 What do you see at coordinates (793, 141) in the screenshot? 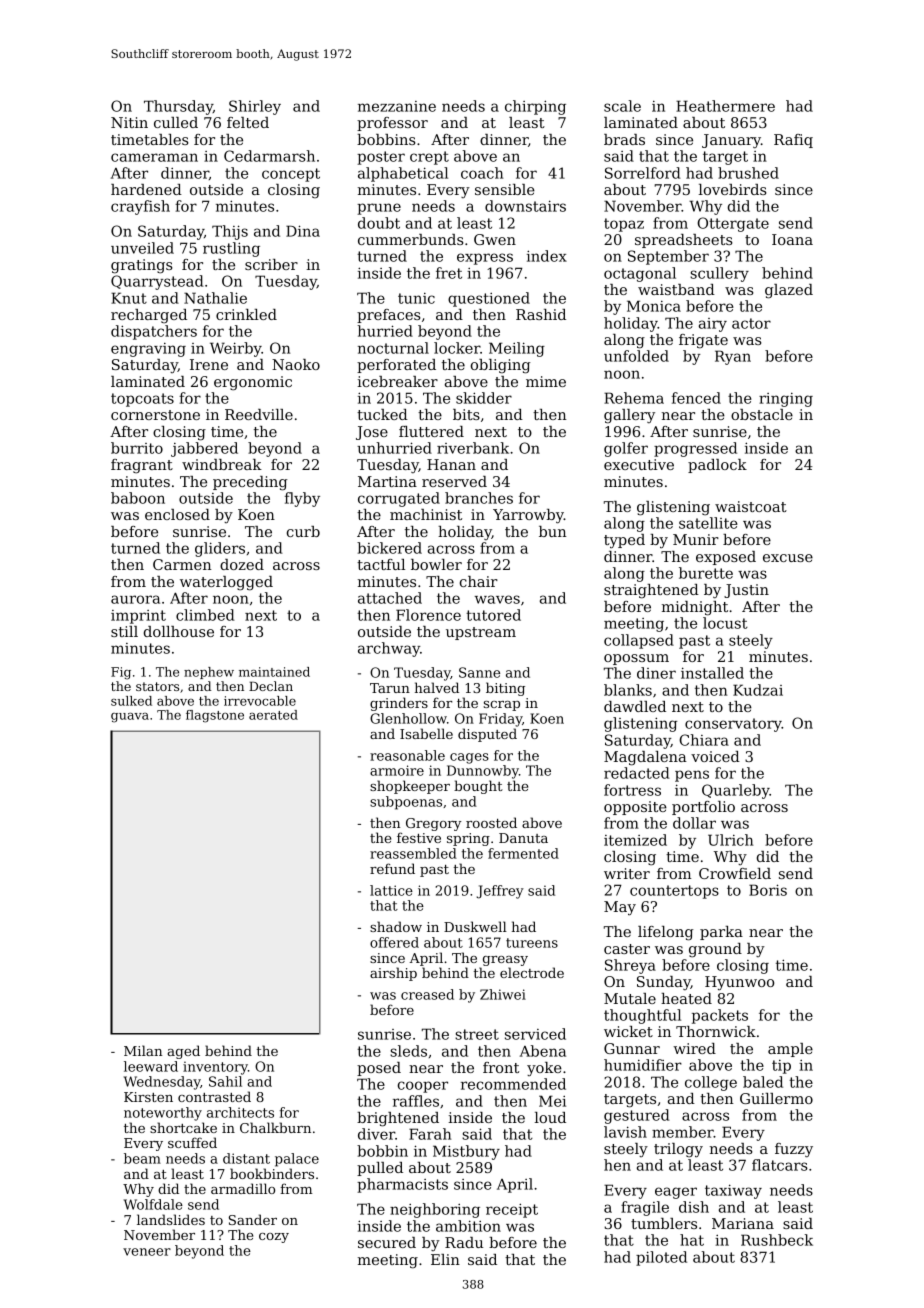
I see `Rafiq` at bounding box center [793, 141].
